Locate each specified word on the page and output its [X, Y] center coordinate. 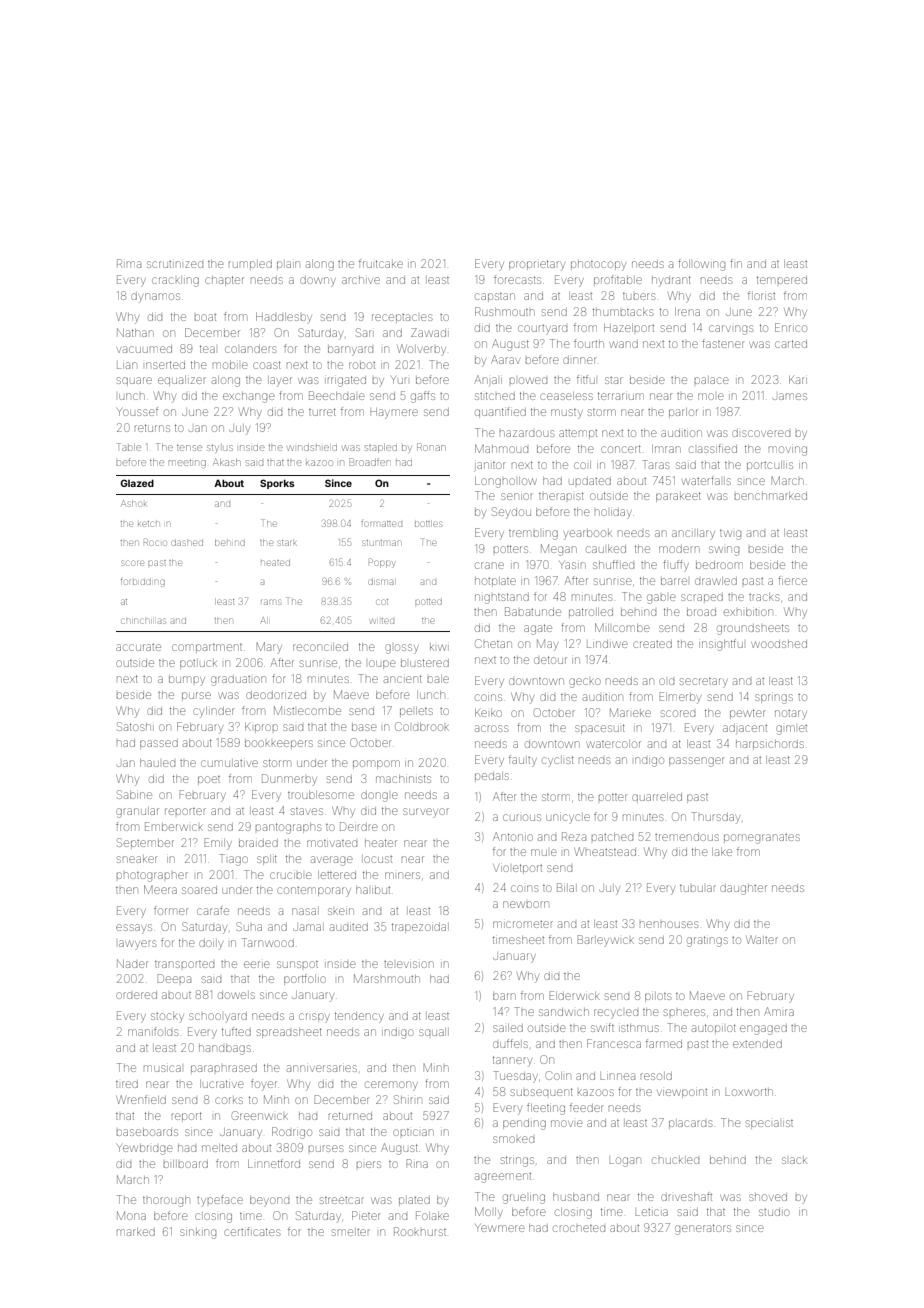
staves [307, 811]
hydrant [671, 281]
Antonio [513, 836]
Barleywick [605, 941]
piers [369, 1164]
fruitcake [381, 263]
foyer [264, 1085]
